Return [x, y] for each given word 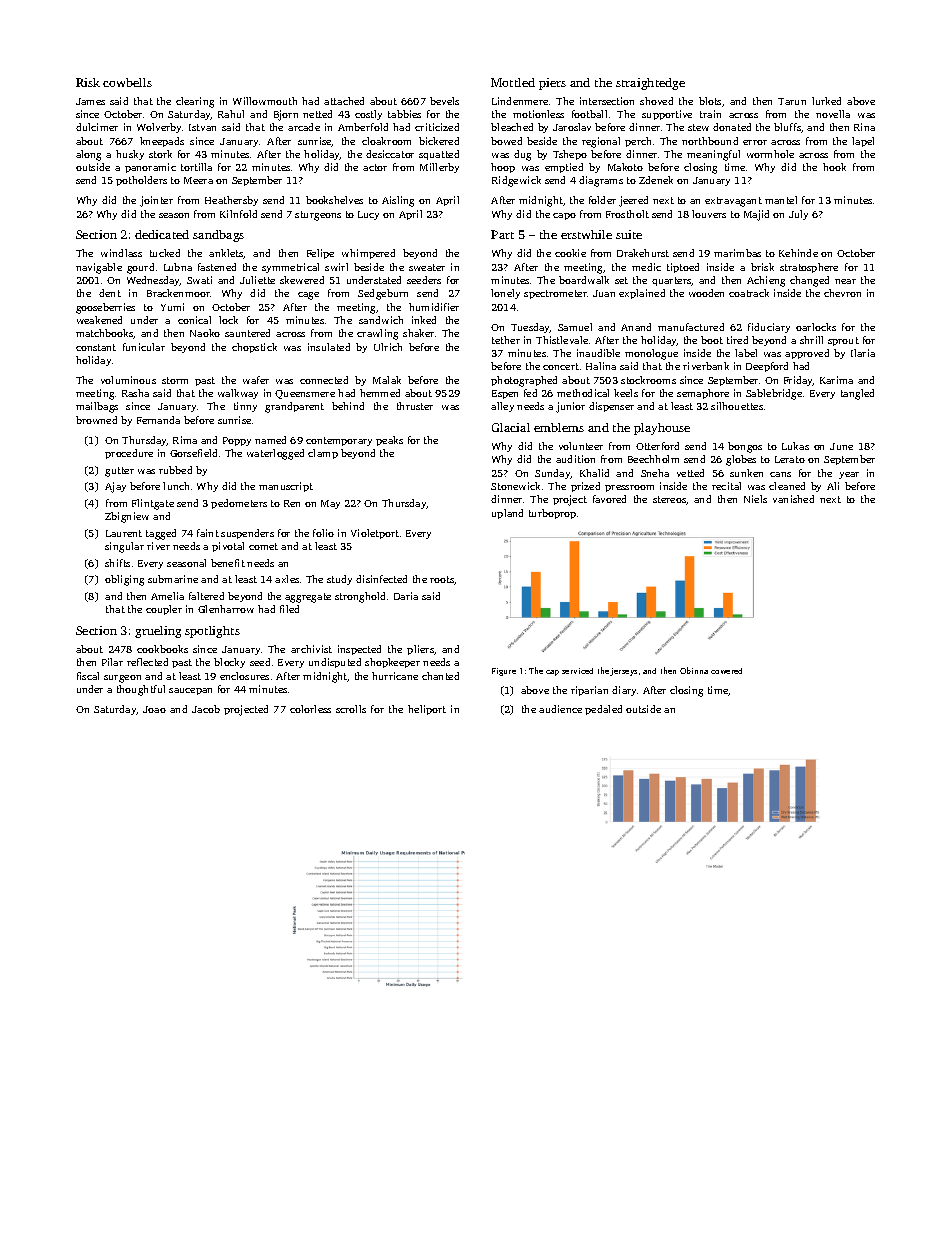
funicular [144, 347]
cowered [726, 671]
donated [732, 127]
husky [130, 155]
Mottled [513, 82]
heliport [427, 710]
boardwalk [584, 280]
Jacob [206, 709]
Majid [756, 215]
